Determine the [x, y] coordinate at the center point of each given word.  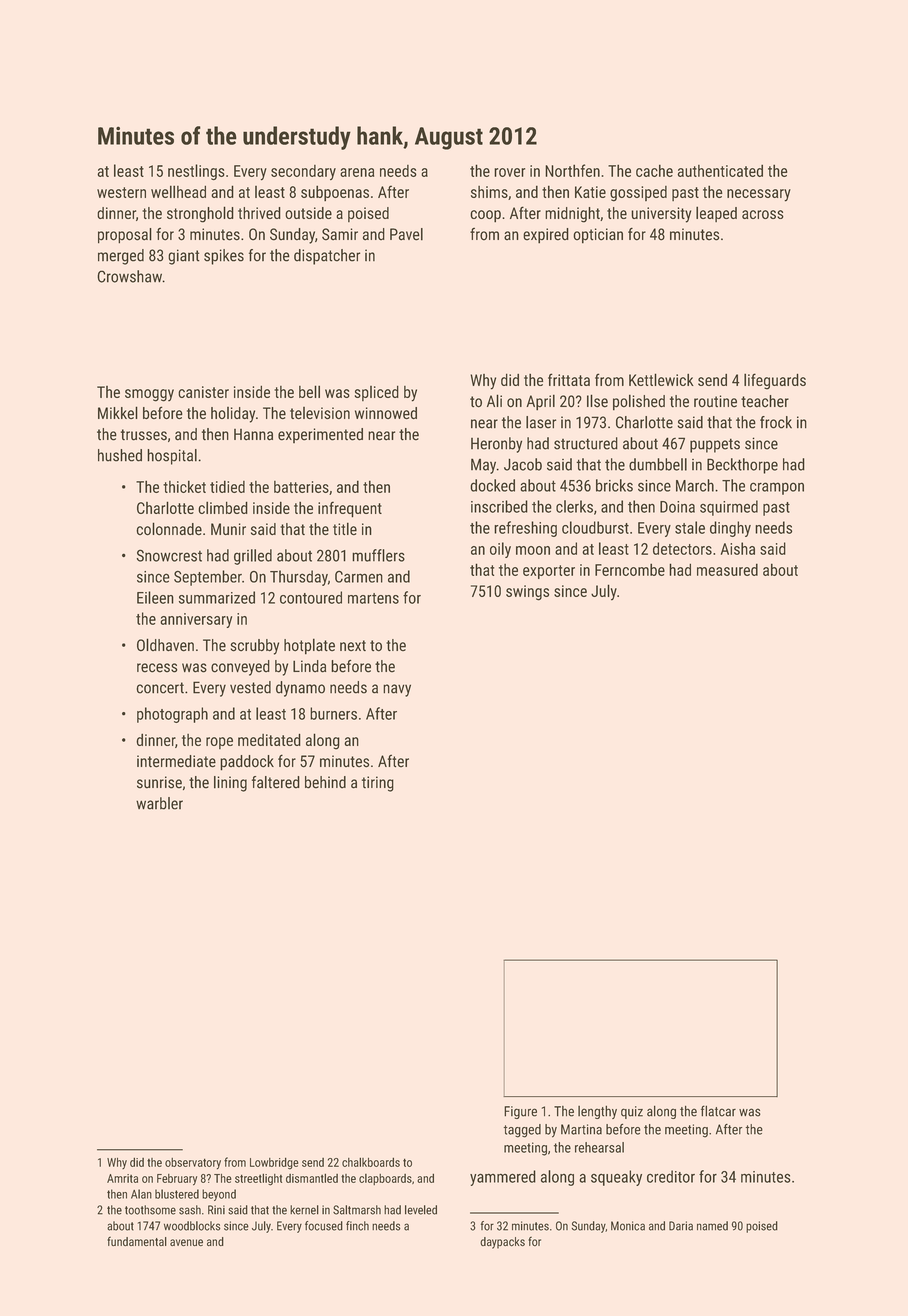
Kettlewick [661, 379]
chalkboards [371, 1162]
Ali [494, 400]
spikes [224, 257]
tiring [378, 784]
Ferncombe [630, 569]
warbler [159, 803]
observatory [193, 1164]
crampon [777, 488]
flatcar [718, 1111]
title [345, 528]
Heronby [496, 445]
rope [219, 743]
